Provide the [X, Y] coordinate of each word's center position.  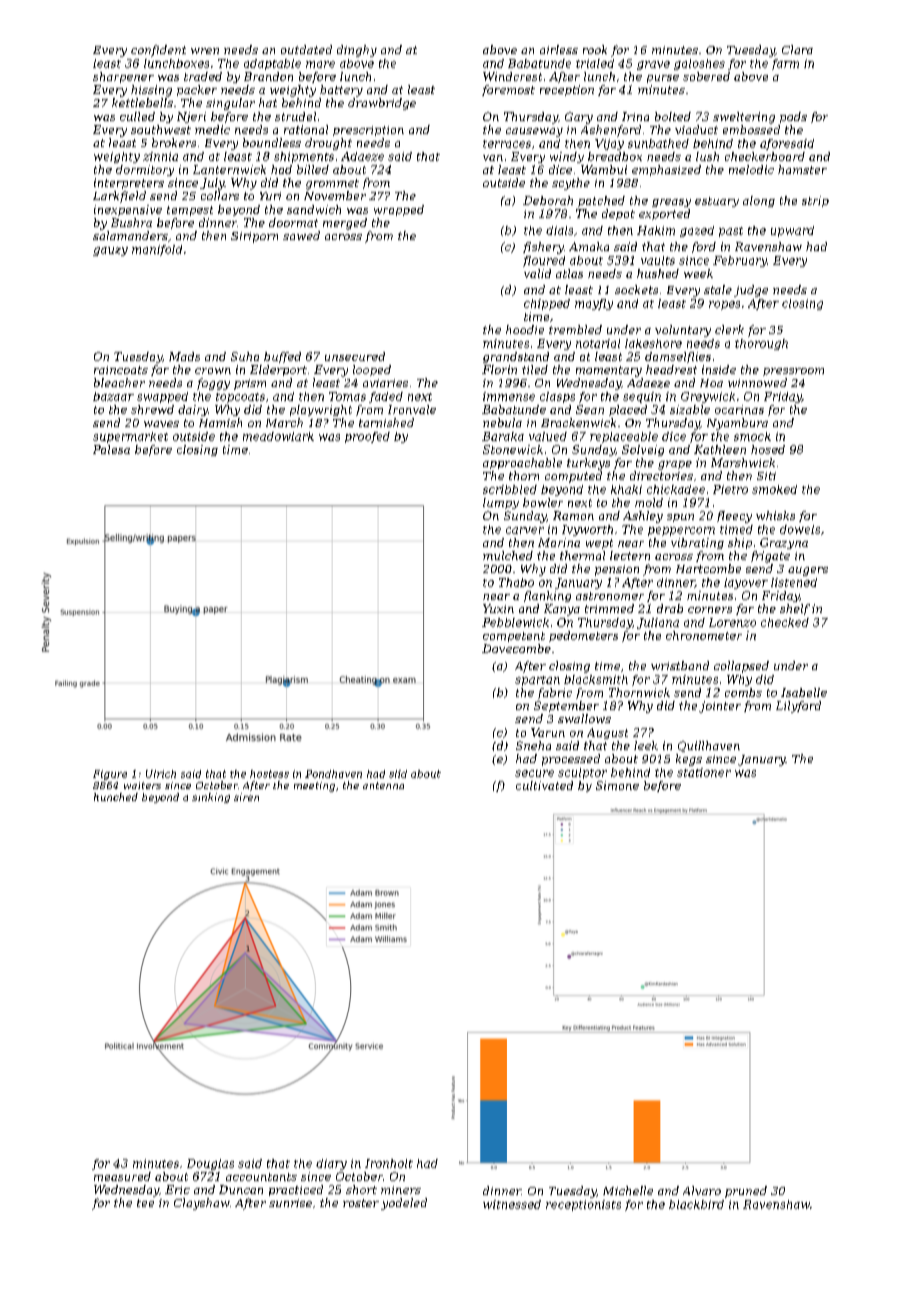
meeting [314, 787]
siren [246, 797]
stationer [704, 772]
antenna [383, 785]
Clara [797, 49]
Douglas [210, 1164]
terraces [507, 144]
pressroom [793, 372]
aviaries [385, 383]
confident [158, 51]
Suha [245, 356]
